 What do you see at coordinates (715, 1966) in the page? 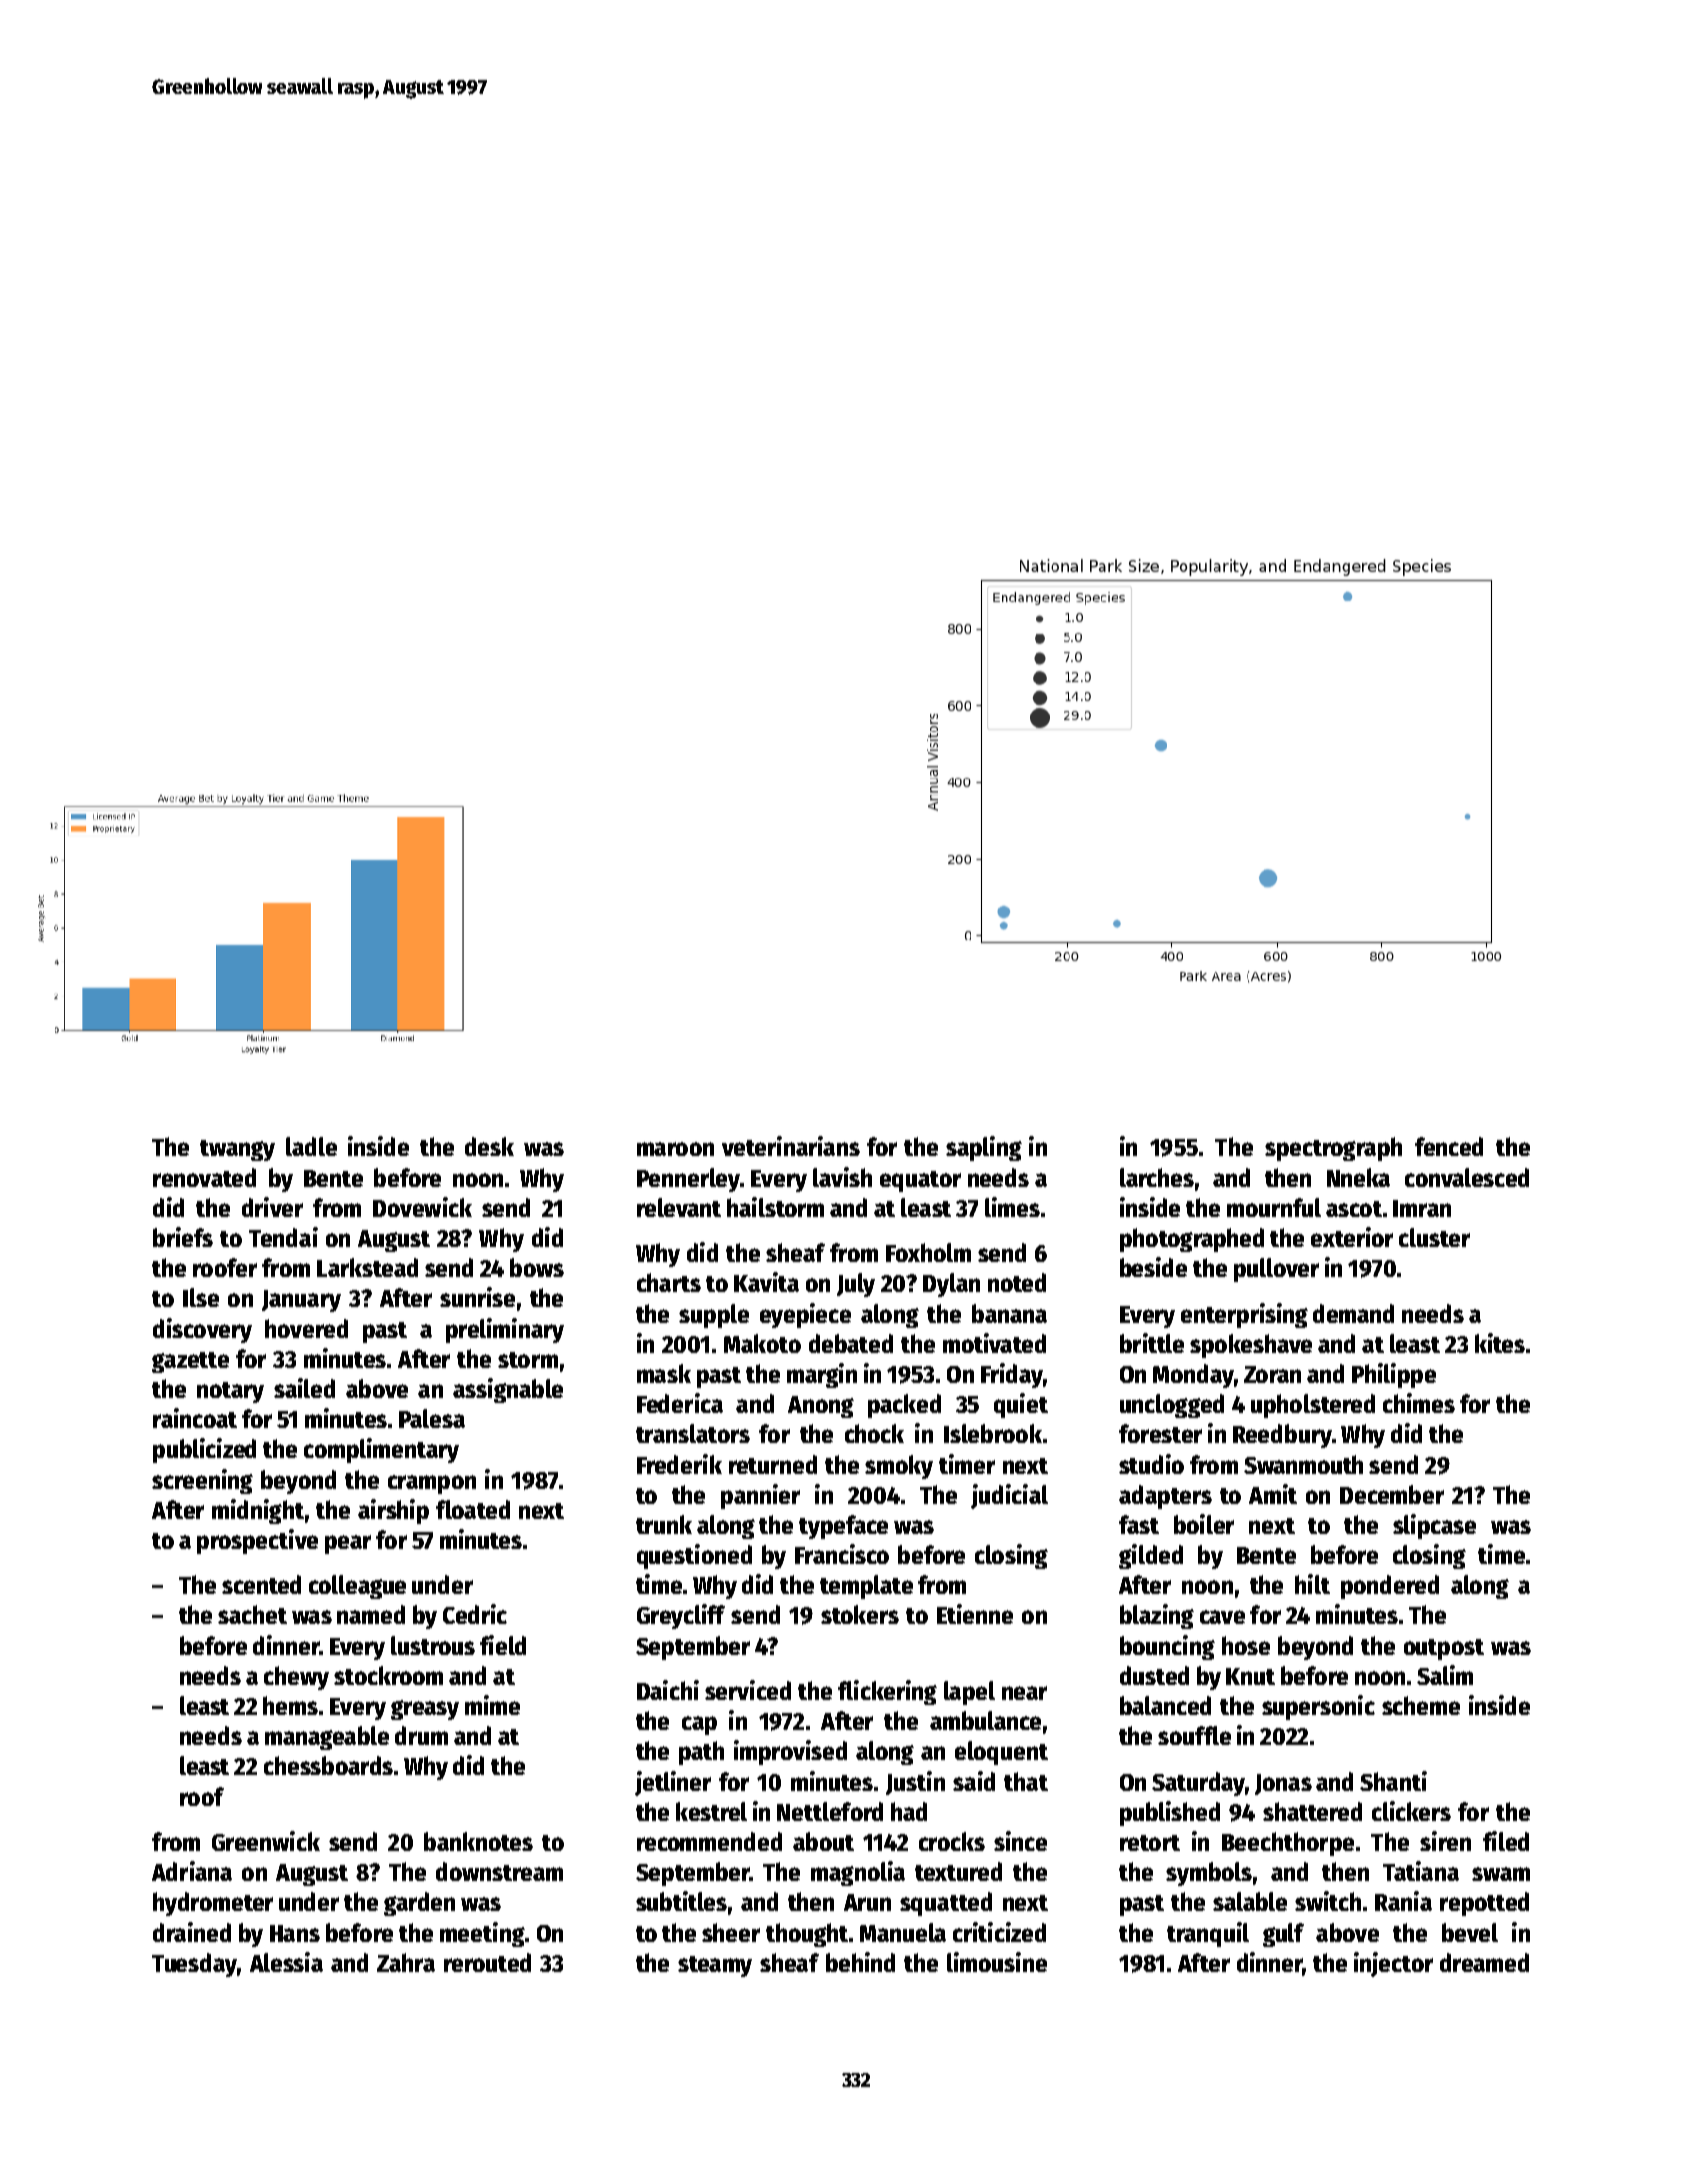
I see `steamy` at bounding box center [715, 1966].
